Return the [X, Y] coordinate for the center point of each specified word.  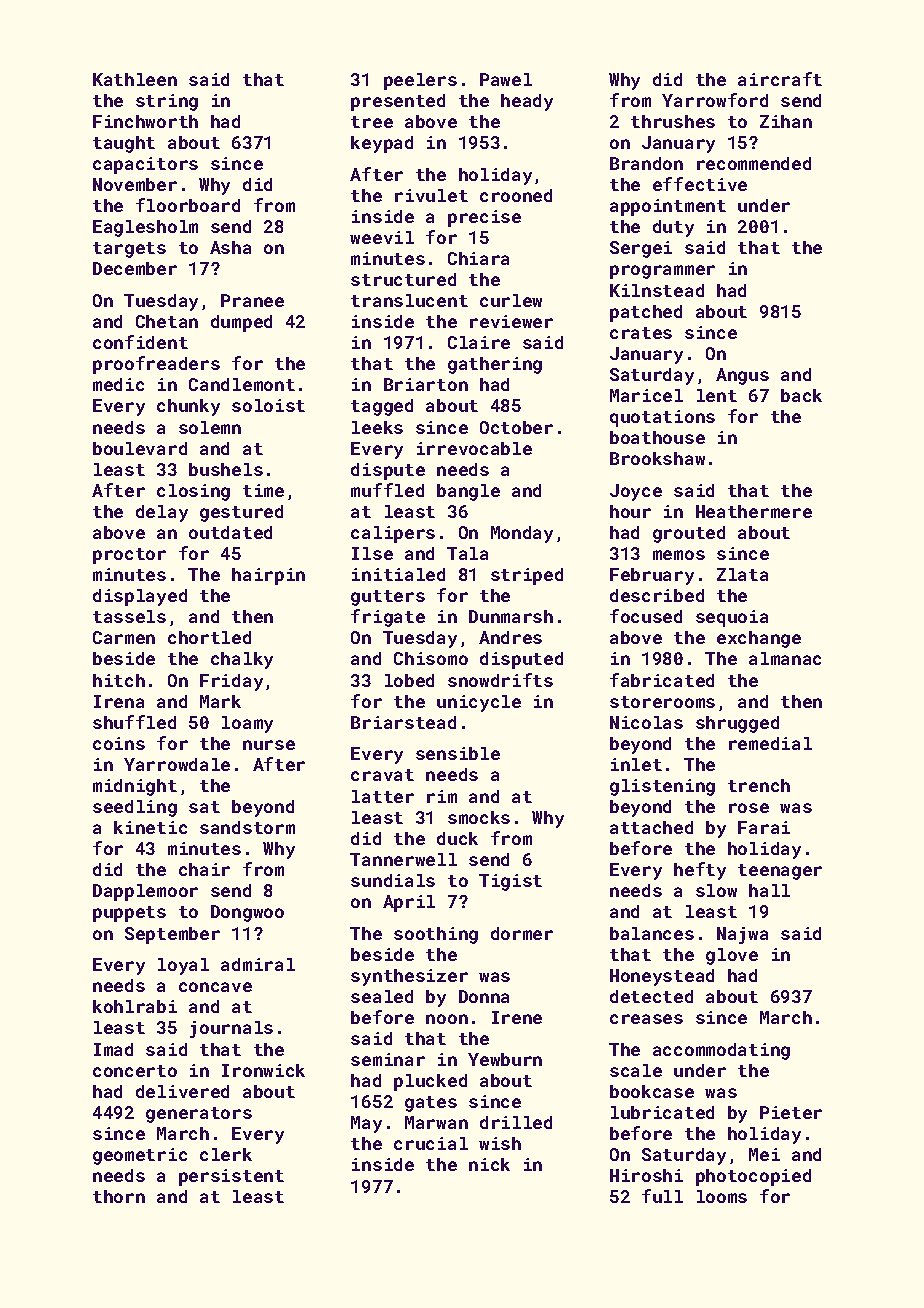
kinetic [150, 827]
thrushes [673, 121]
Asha [230, 247]
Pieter [791, 1112]
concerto [135, 1071]
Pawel [506, 79]
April [409, 903]
